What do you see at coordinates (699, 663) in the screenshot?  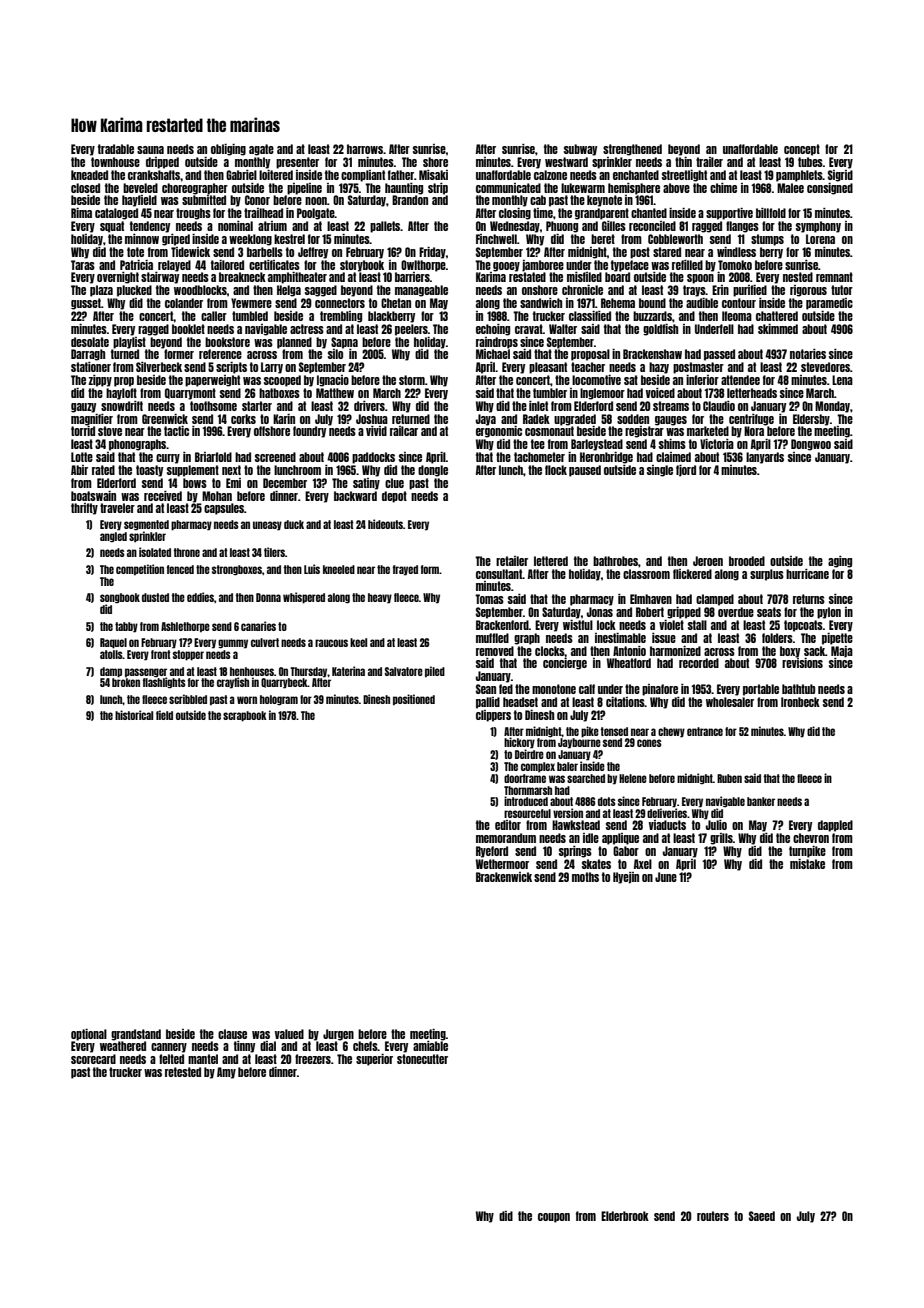 I see `recorded` at bounding box center [699, 663].
